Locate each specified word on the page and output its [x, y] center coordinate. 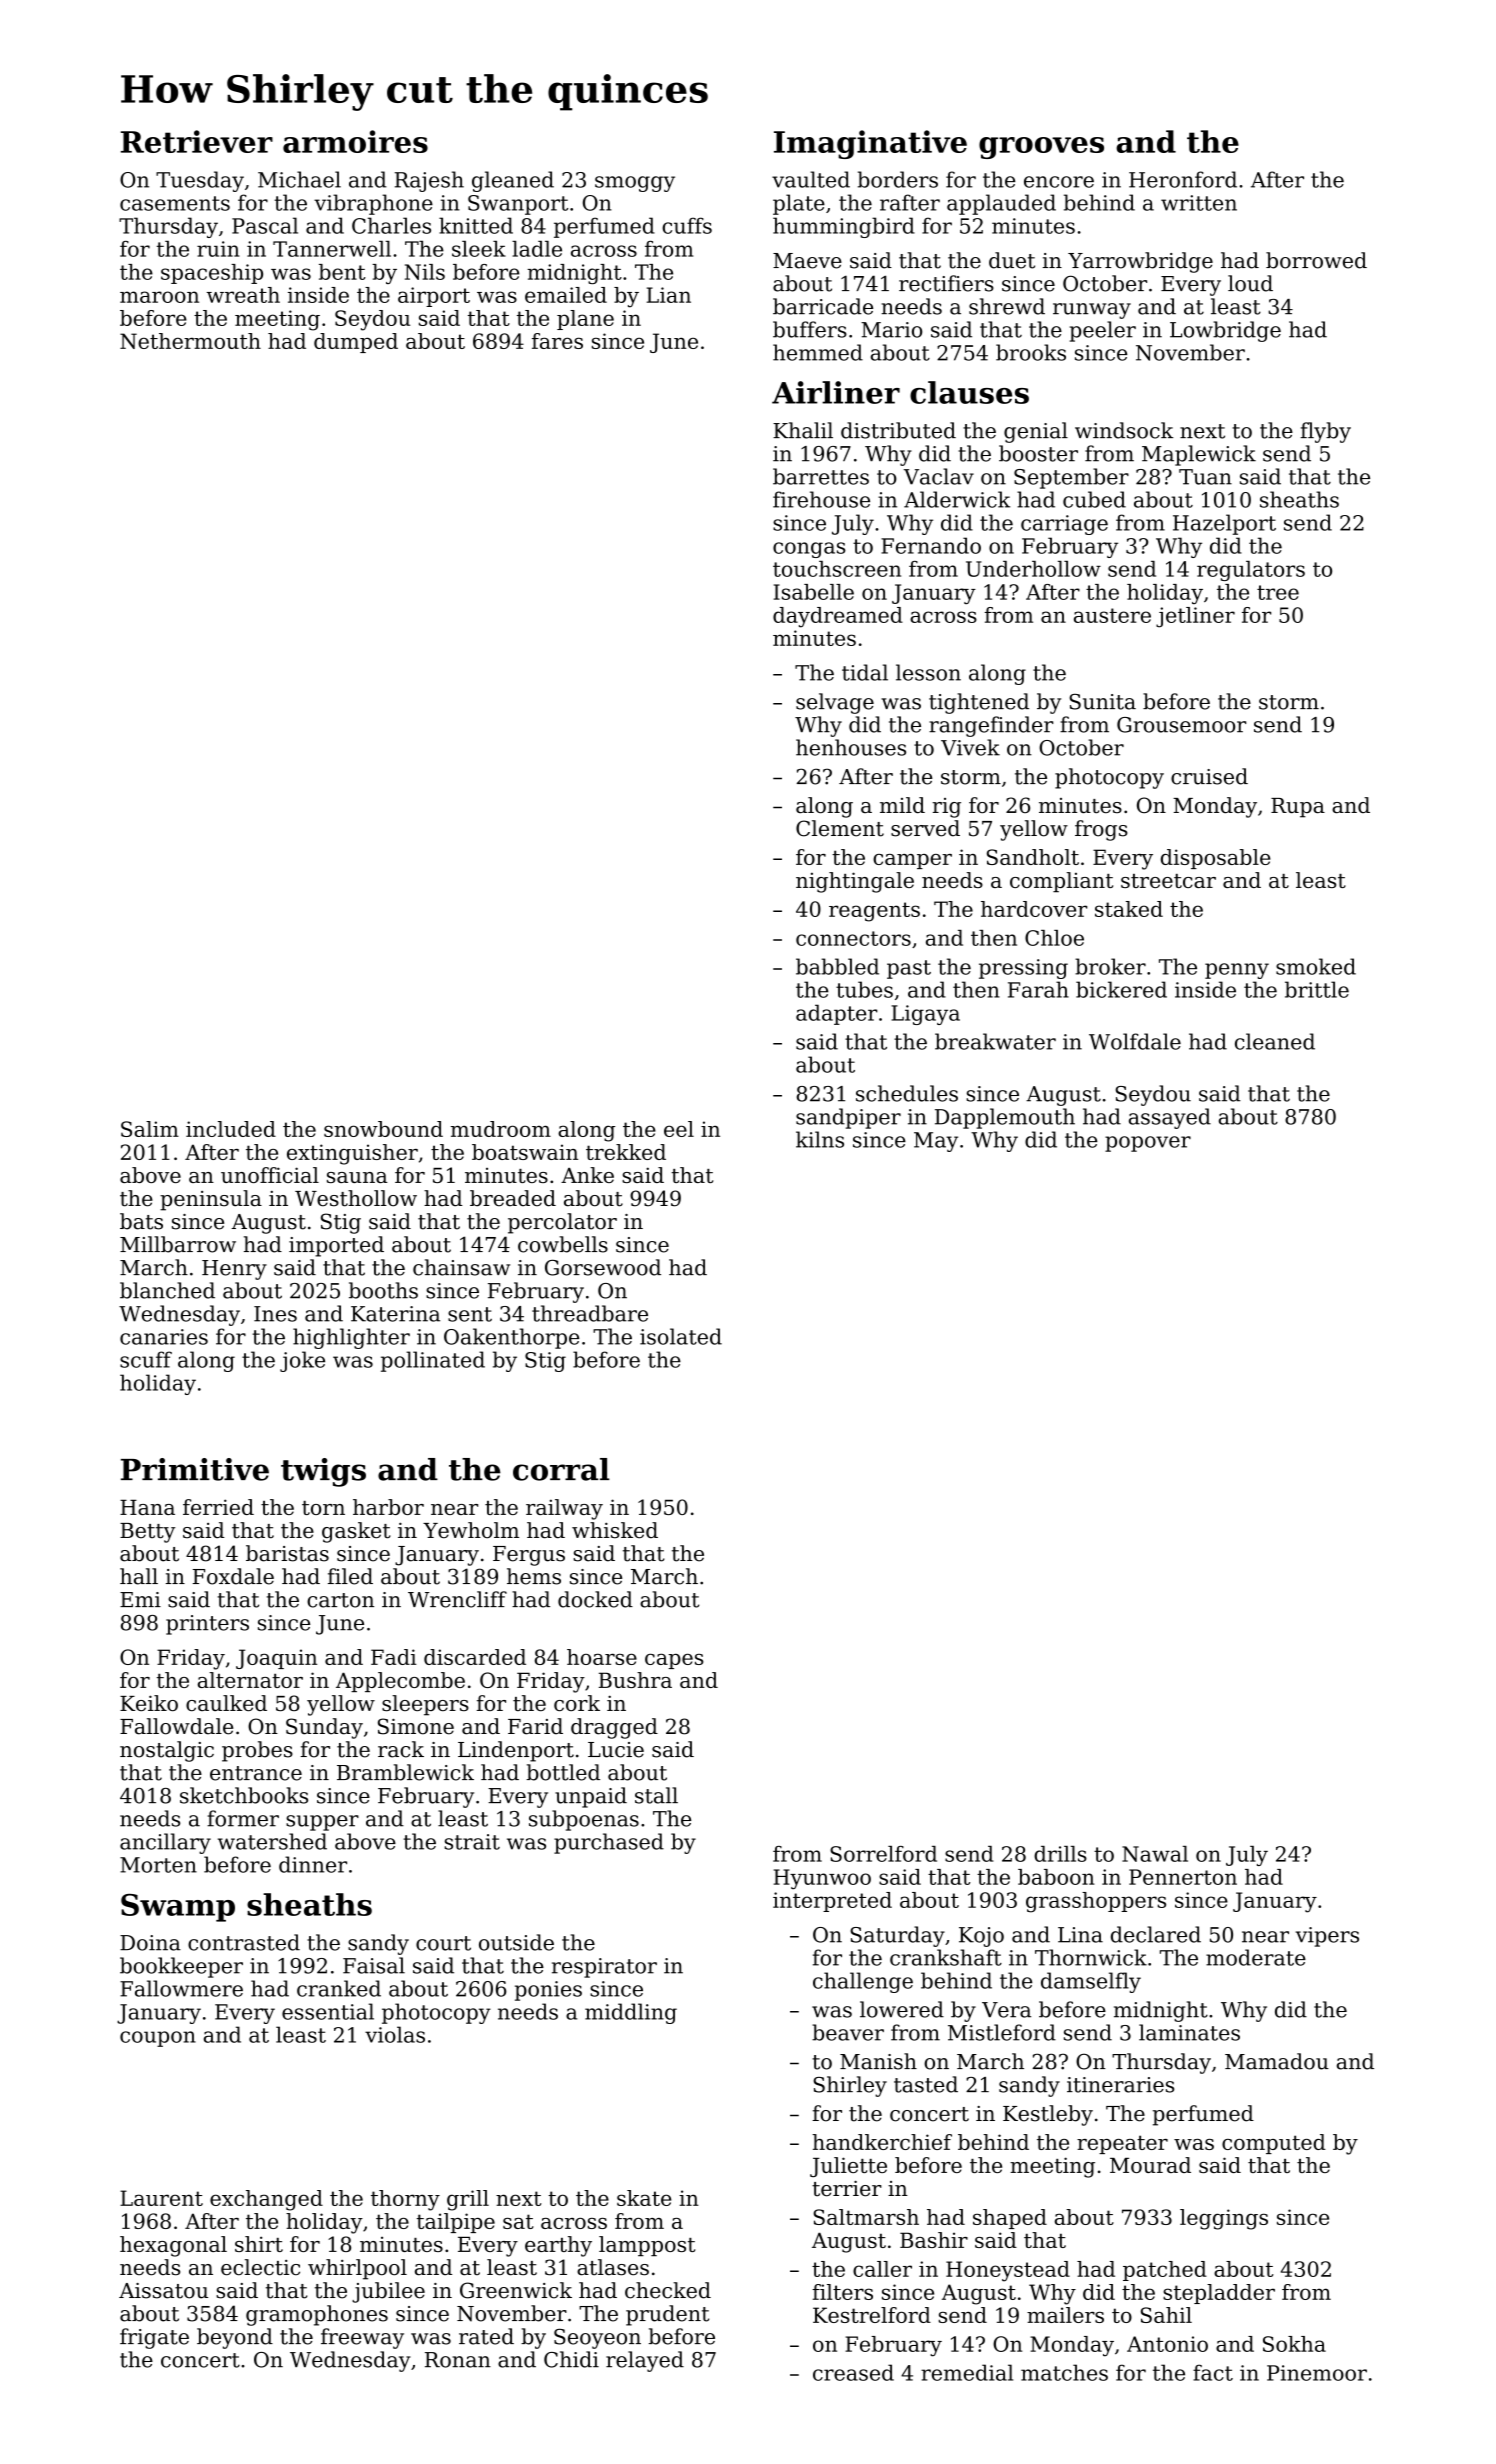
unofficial [270, 1175]
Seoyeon [597, 2338]
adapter [836, 1014]
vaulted [811, 179]
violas [395, 2034]
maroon [159, 297]
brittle [1317, 989]
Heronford [1183, 179]
